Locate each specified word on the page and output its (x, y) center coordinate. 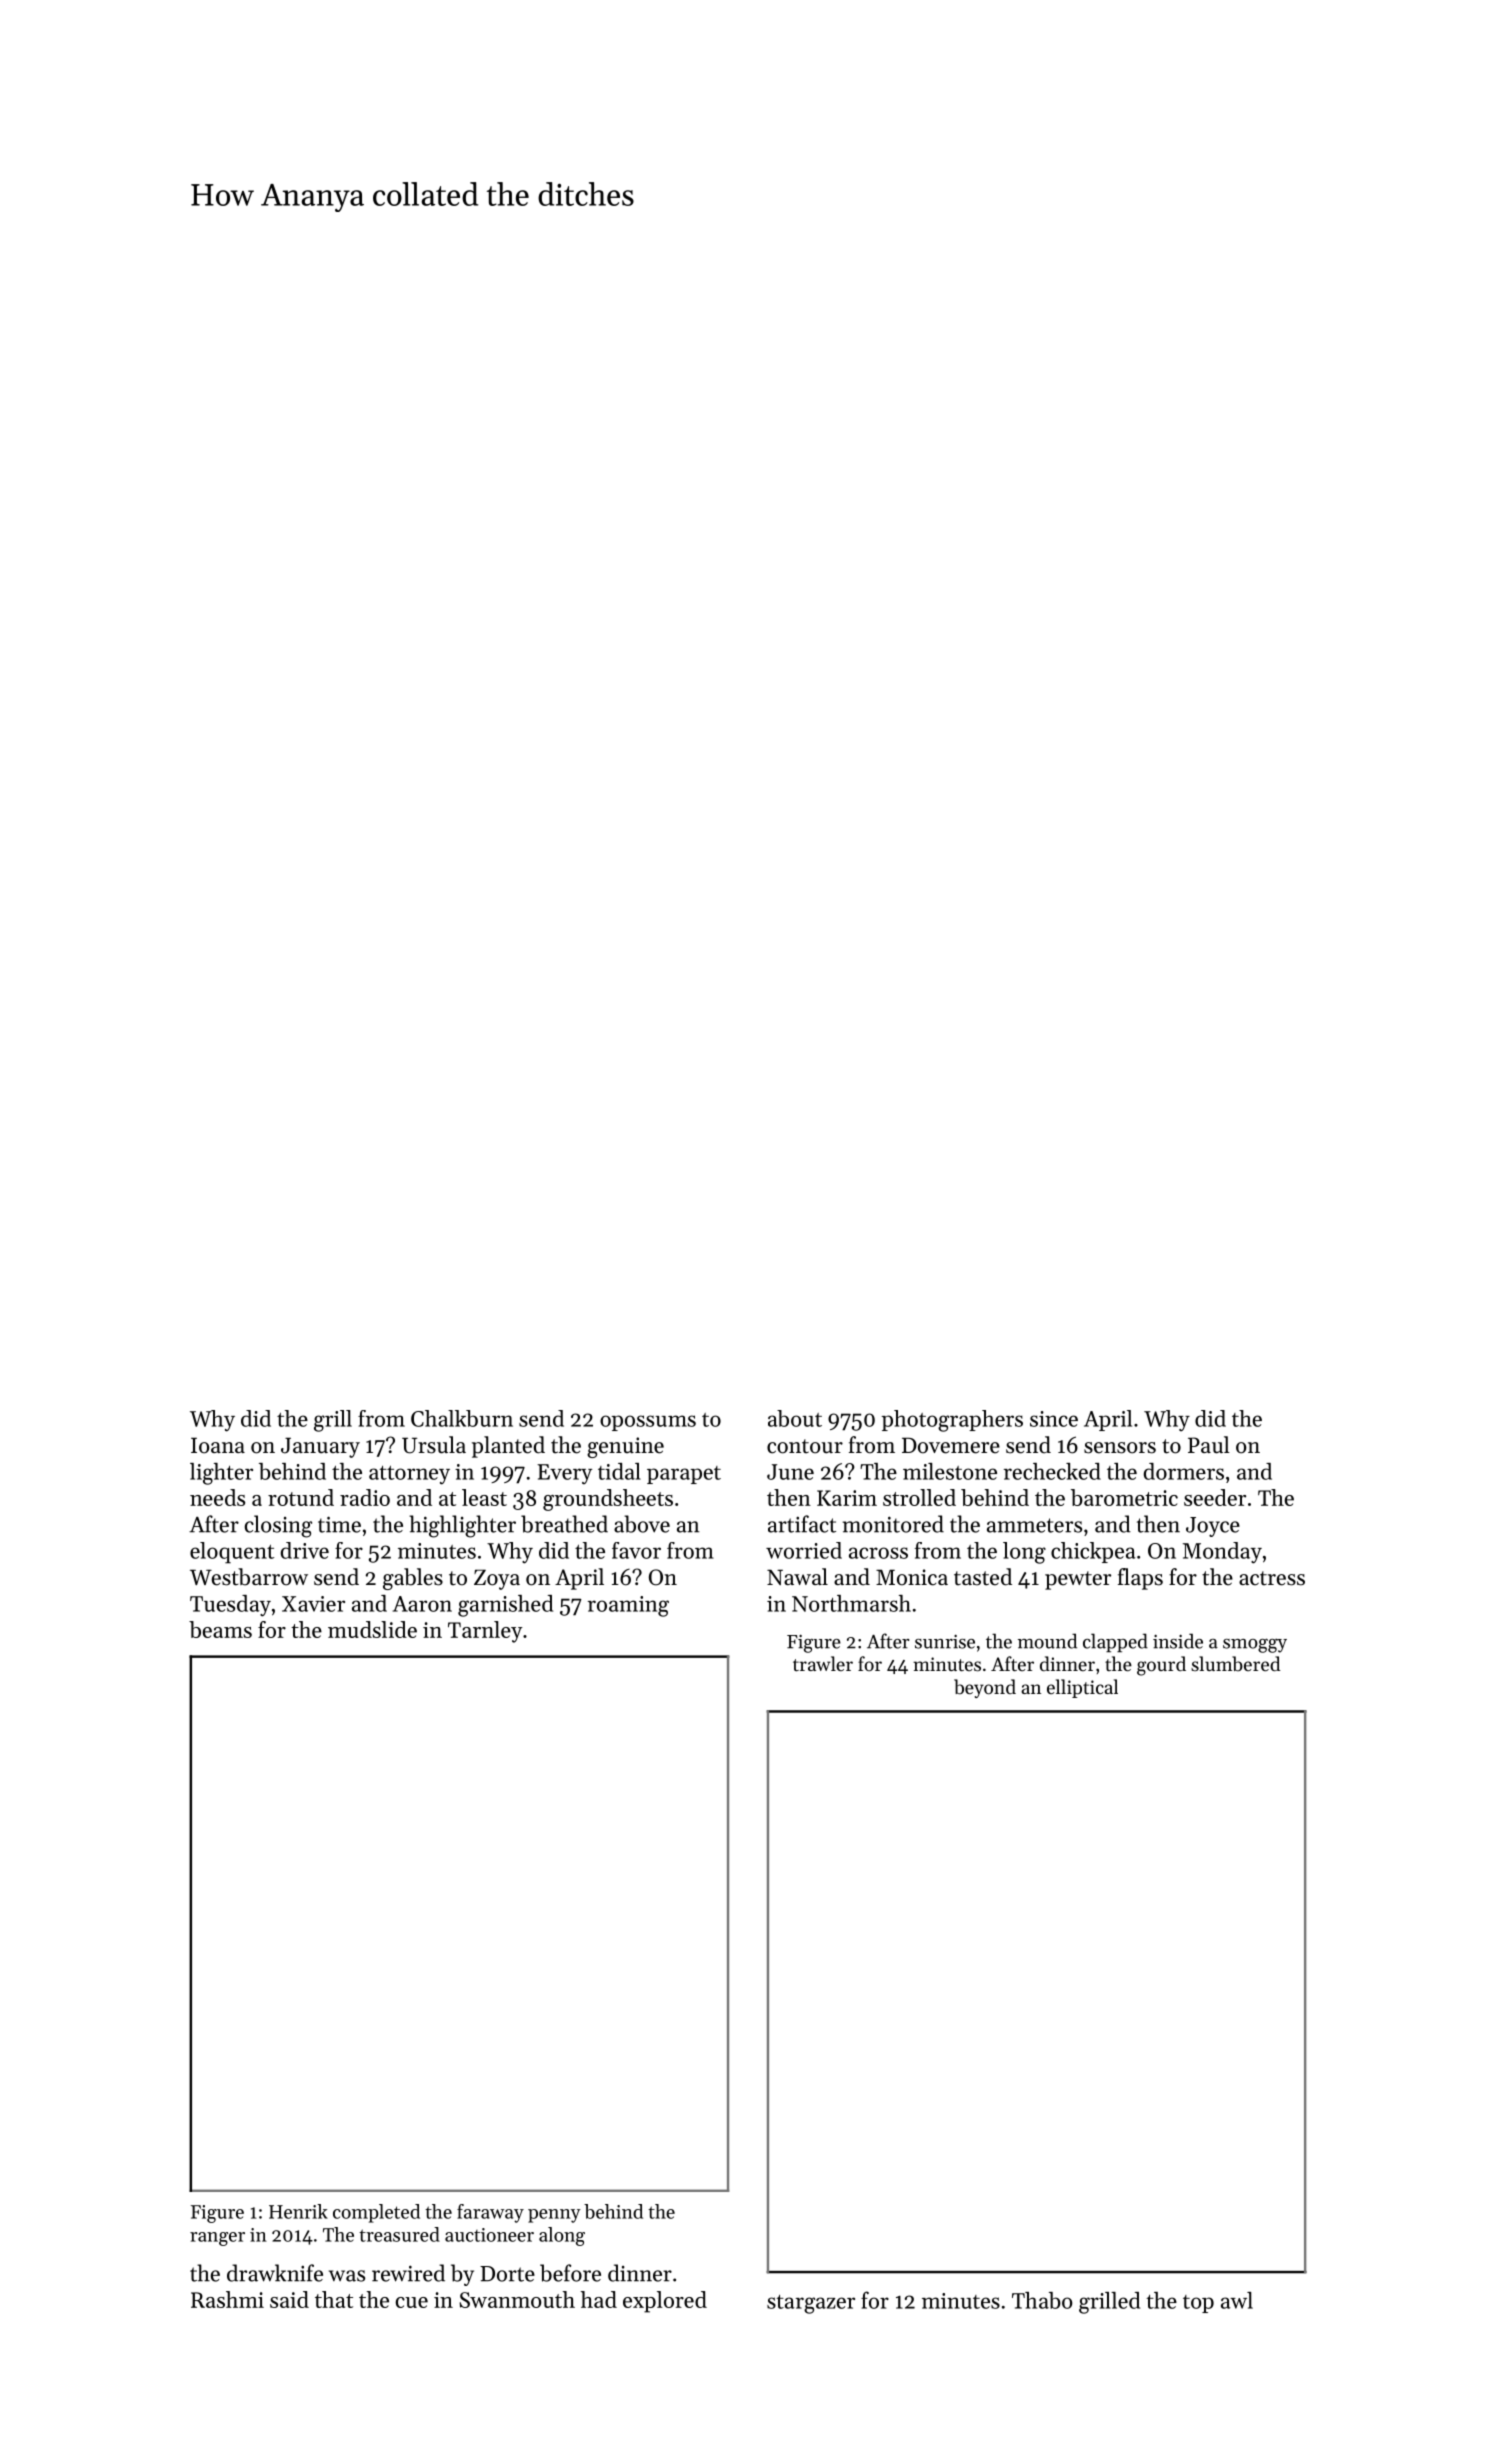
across (878, 1553)
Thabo (1042, 2300)
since (1054, 1419)
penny (554, 2216)
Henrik (298, 2211)
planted (508, 1447)
